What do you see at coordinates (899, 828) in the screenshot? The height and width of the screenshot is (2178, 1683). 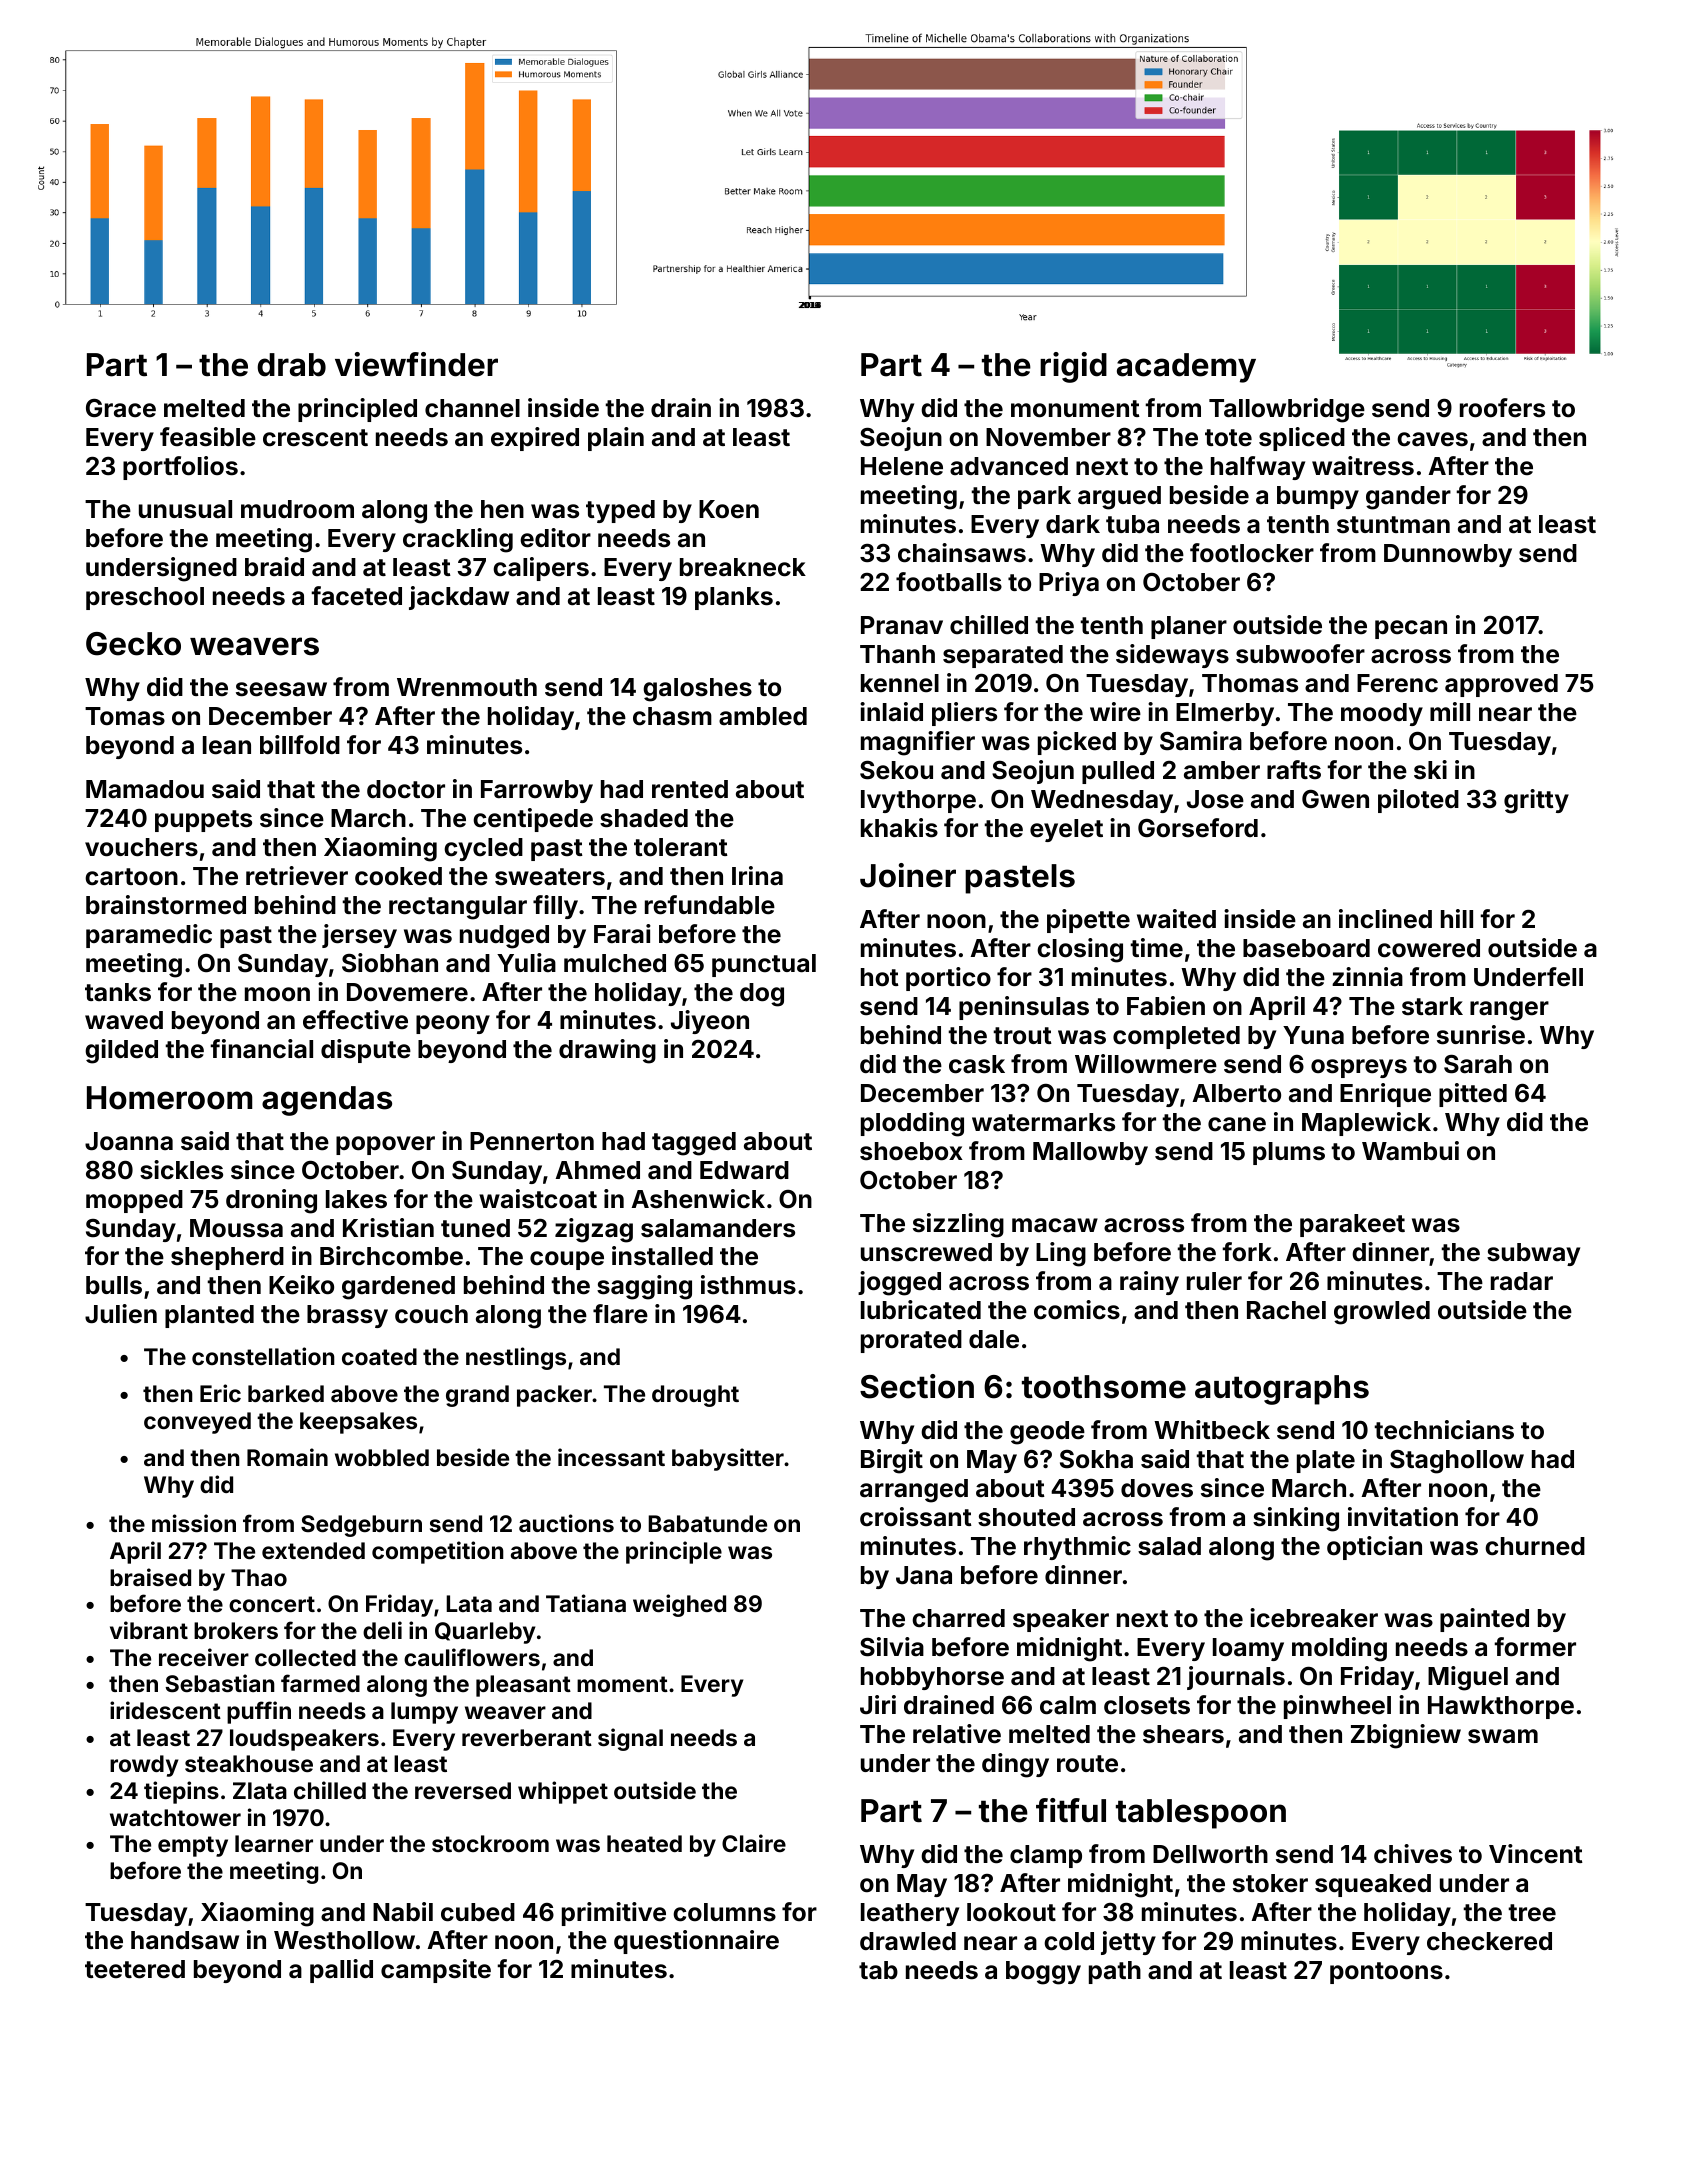 I see `khakis` at bounding box center [899, 828].
